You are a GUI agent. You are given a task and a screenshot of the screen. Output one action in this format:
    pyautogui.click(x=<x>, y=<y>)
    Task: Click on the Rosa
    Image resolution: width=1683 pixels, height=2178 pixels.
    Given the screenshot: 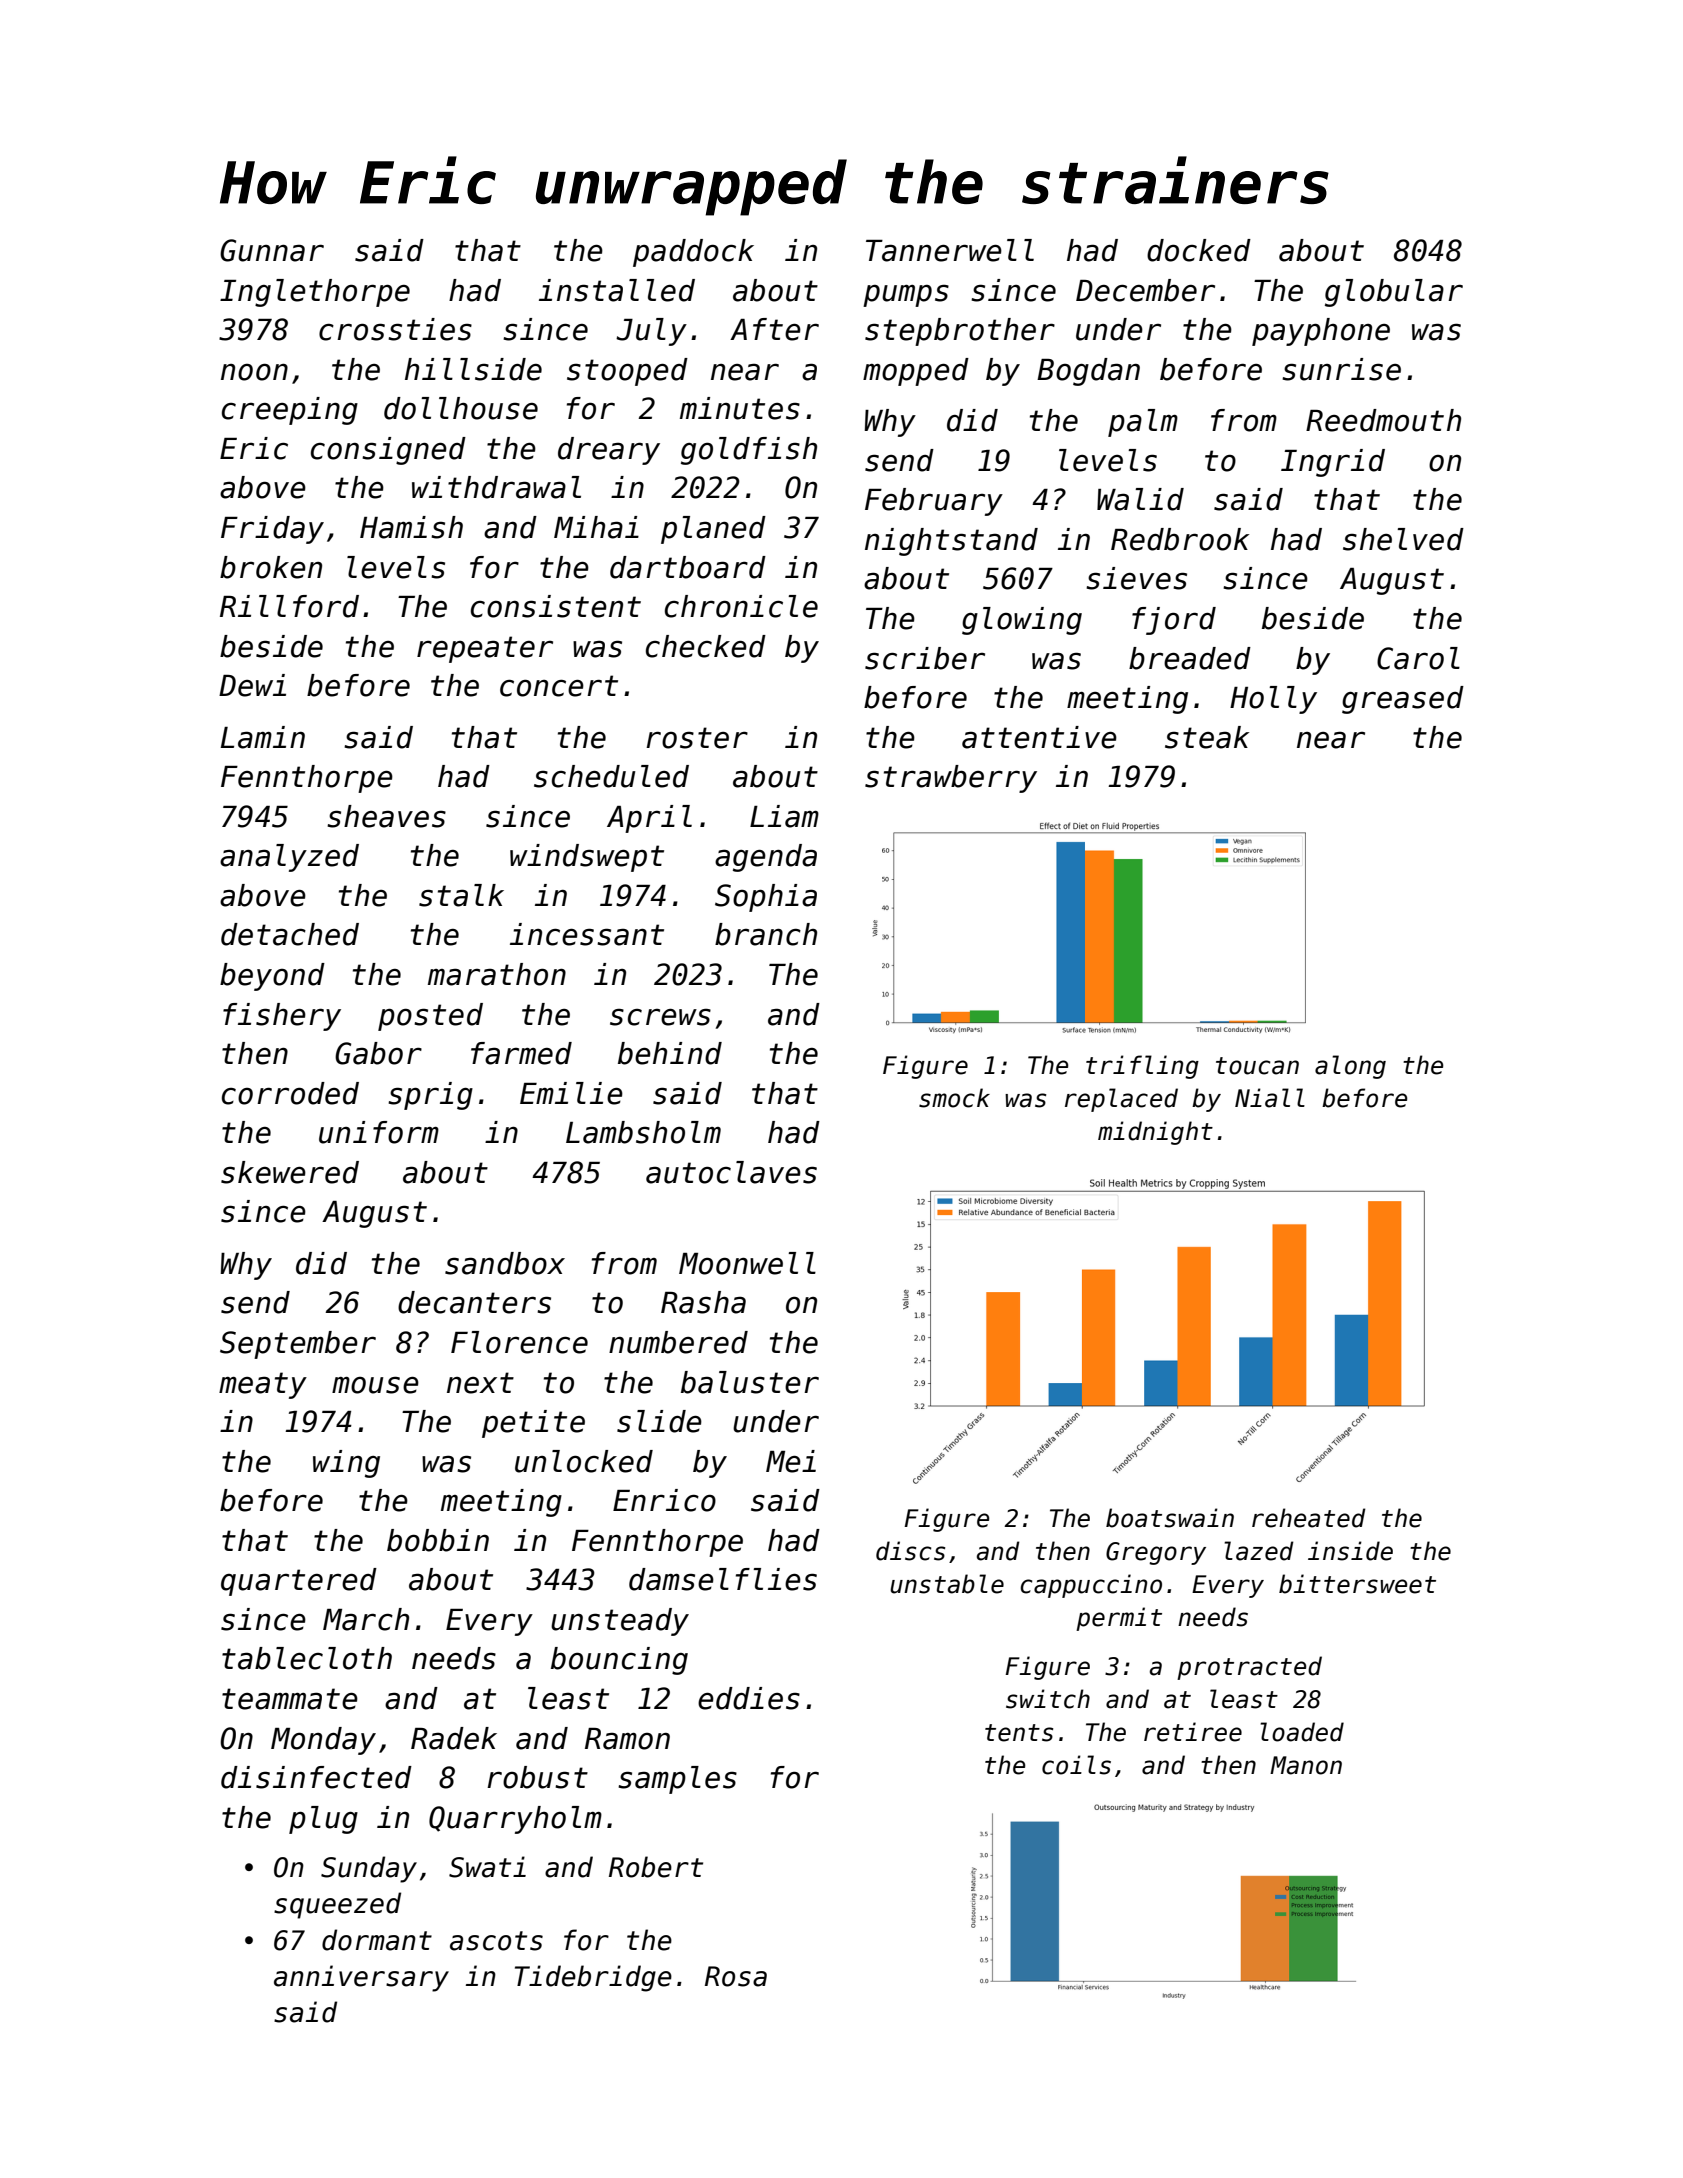 What is the action you would take?
    pyautogui.click(x=736, y=1976)
